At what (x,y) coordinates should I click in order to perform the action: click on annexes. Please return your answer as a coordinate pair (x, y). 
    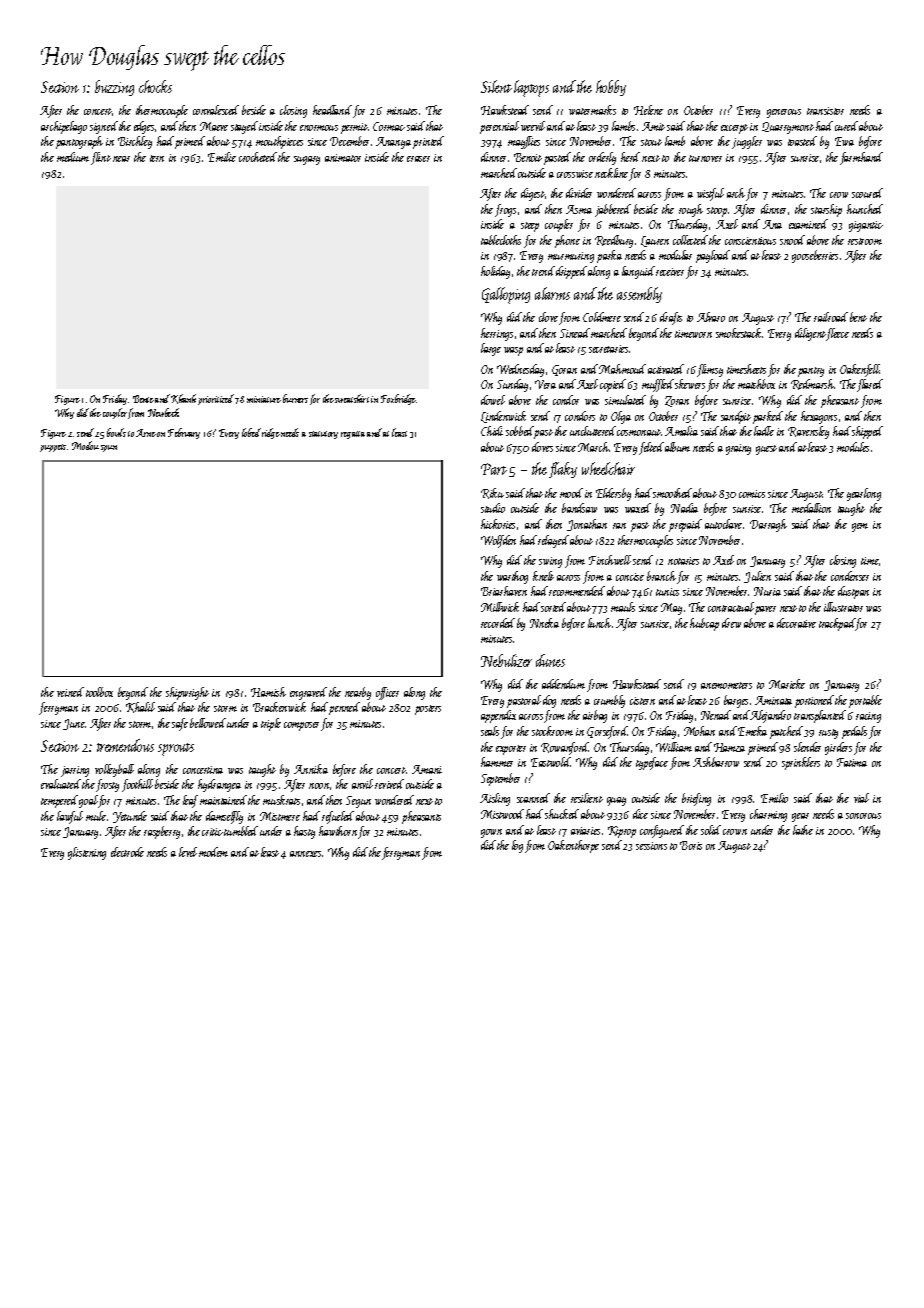
    Looking at the image, I should click on (305, 854).
